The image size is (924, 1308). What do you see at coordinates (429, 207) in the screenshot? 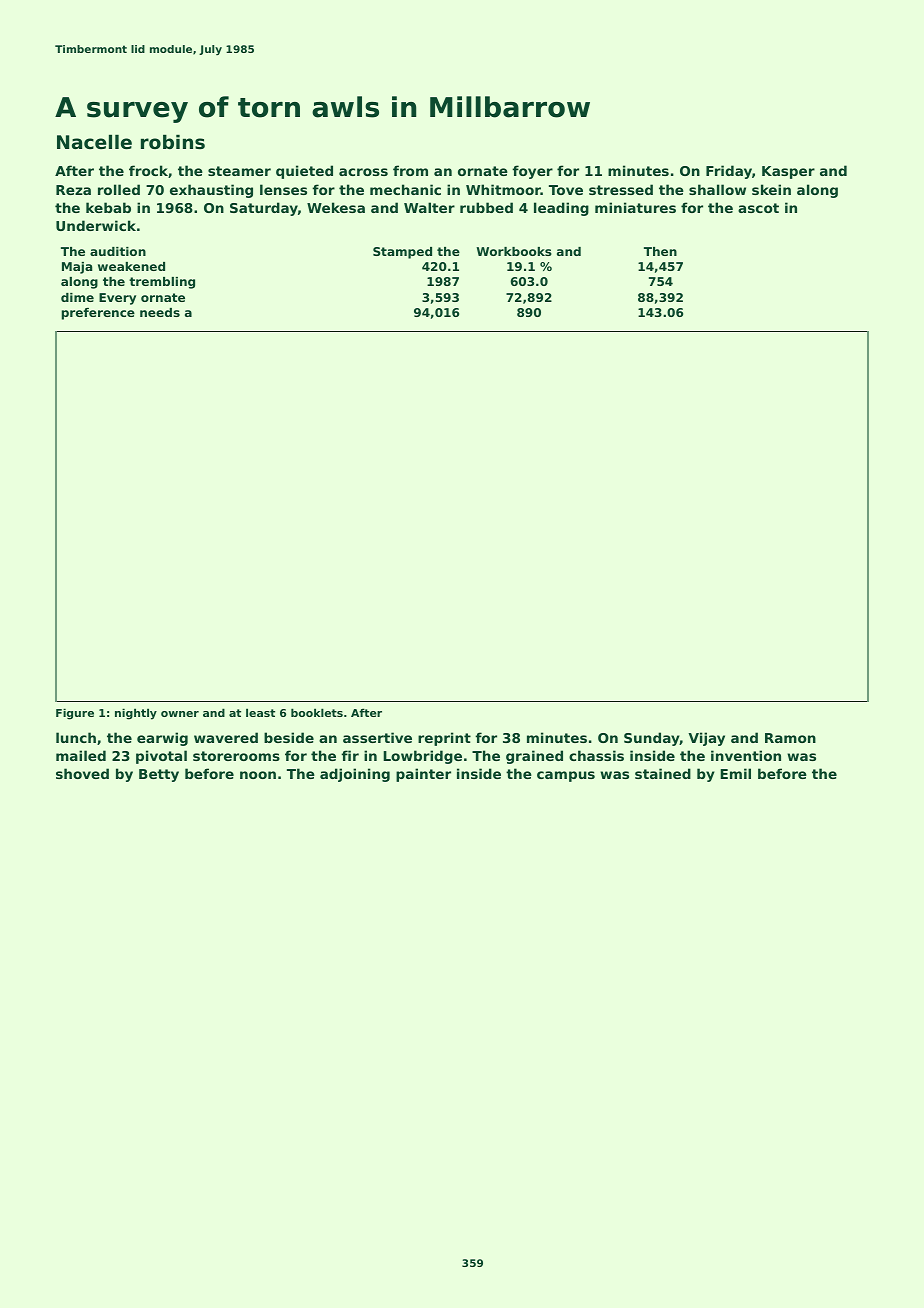
I see `Walter` at bounding box center [429, 207].
